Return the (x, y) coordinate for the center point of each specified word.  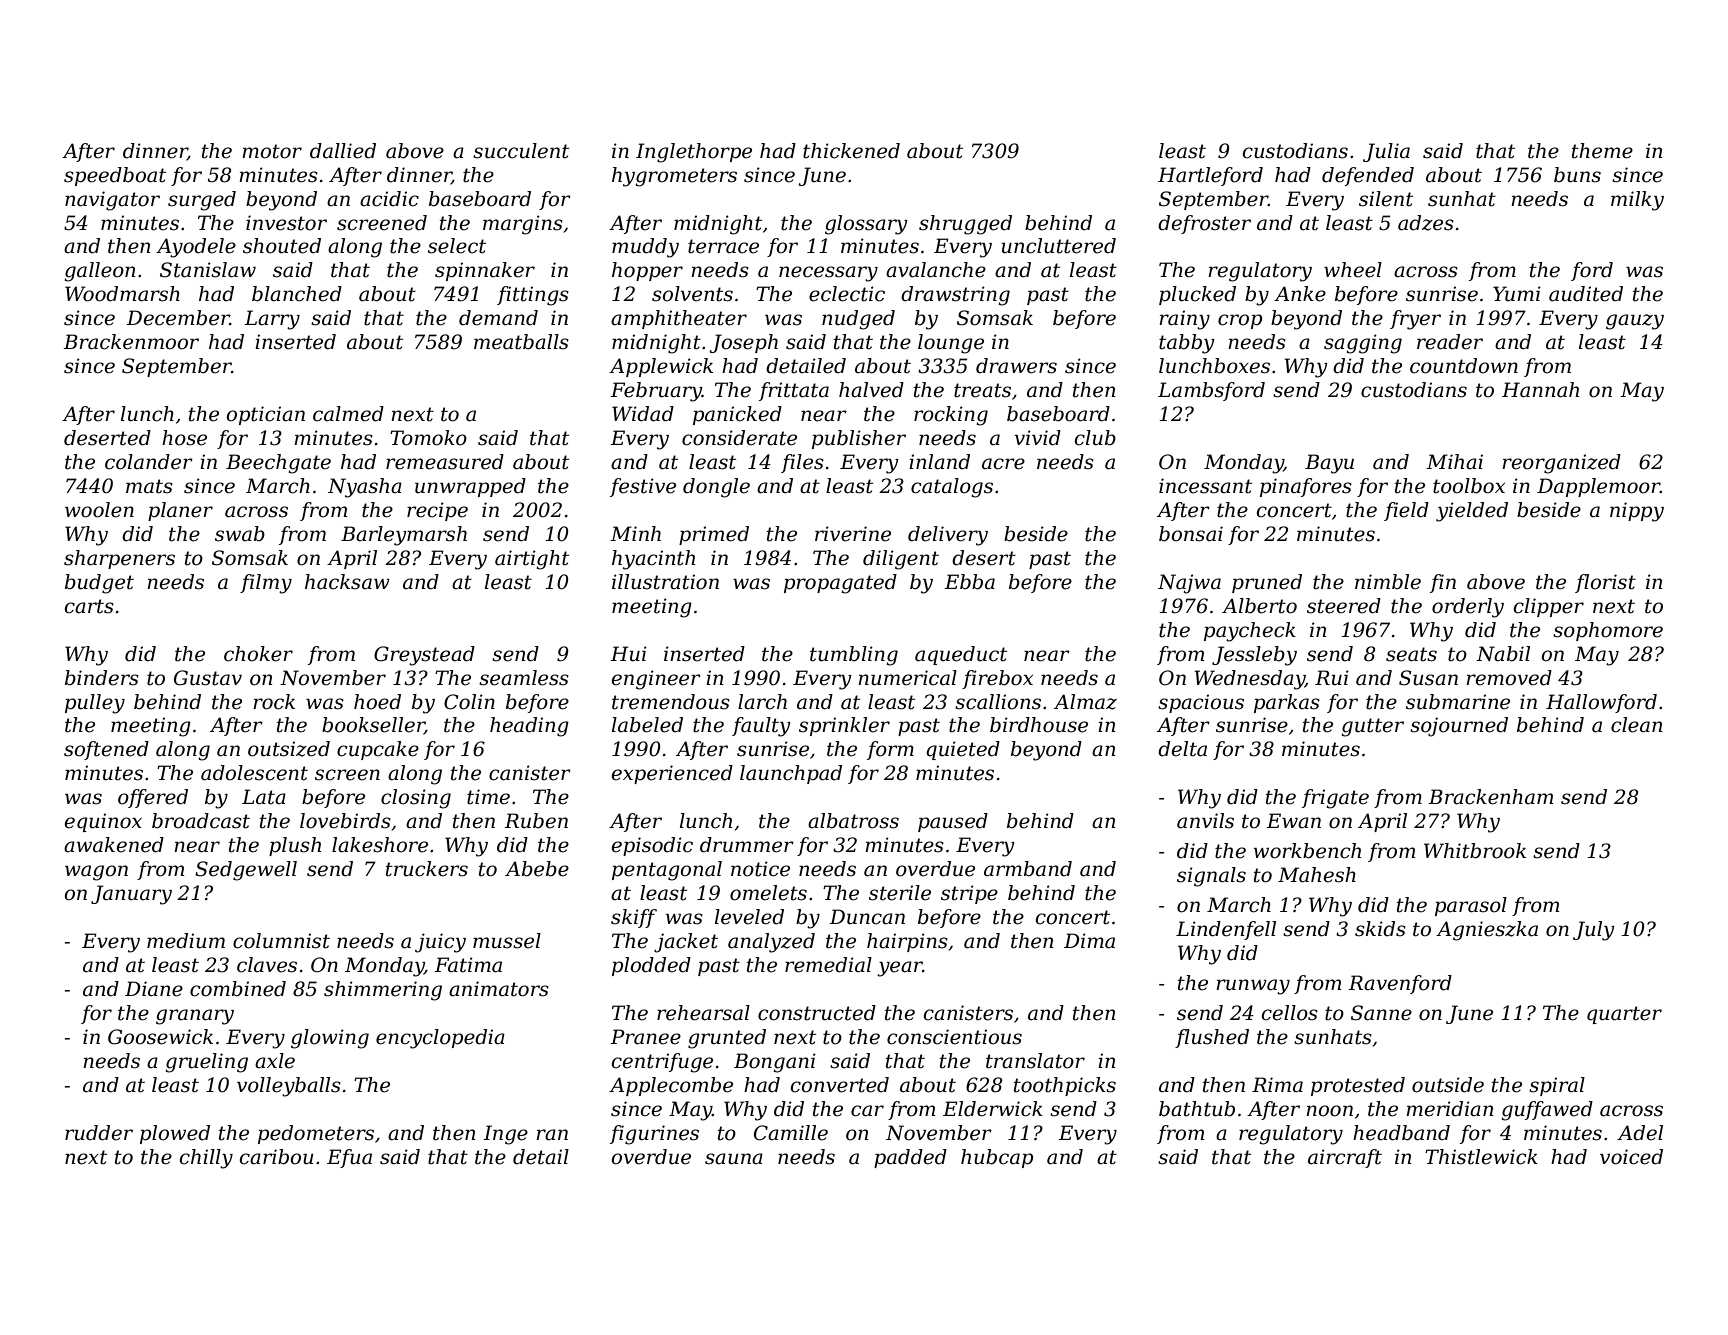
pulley (95, 704)
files (802, 463)
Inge (505, 1135)
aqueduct (961, 655)
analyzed (771, 943)
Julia (1386, 152)
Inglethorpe (694, 153)
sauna (734, 1159)
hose (184, 438)
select (457, 246)
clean (1637, 725)
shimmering (383, 991)
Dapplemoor (1598, 487)
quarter (1624, 1015)
